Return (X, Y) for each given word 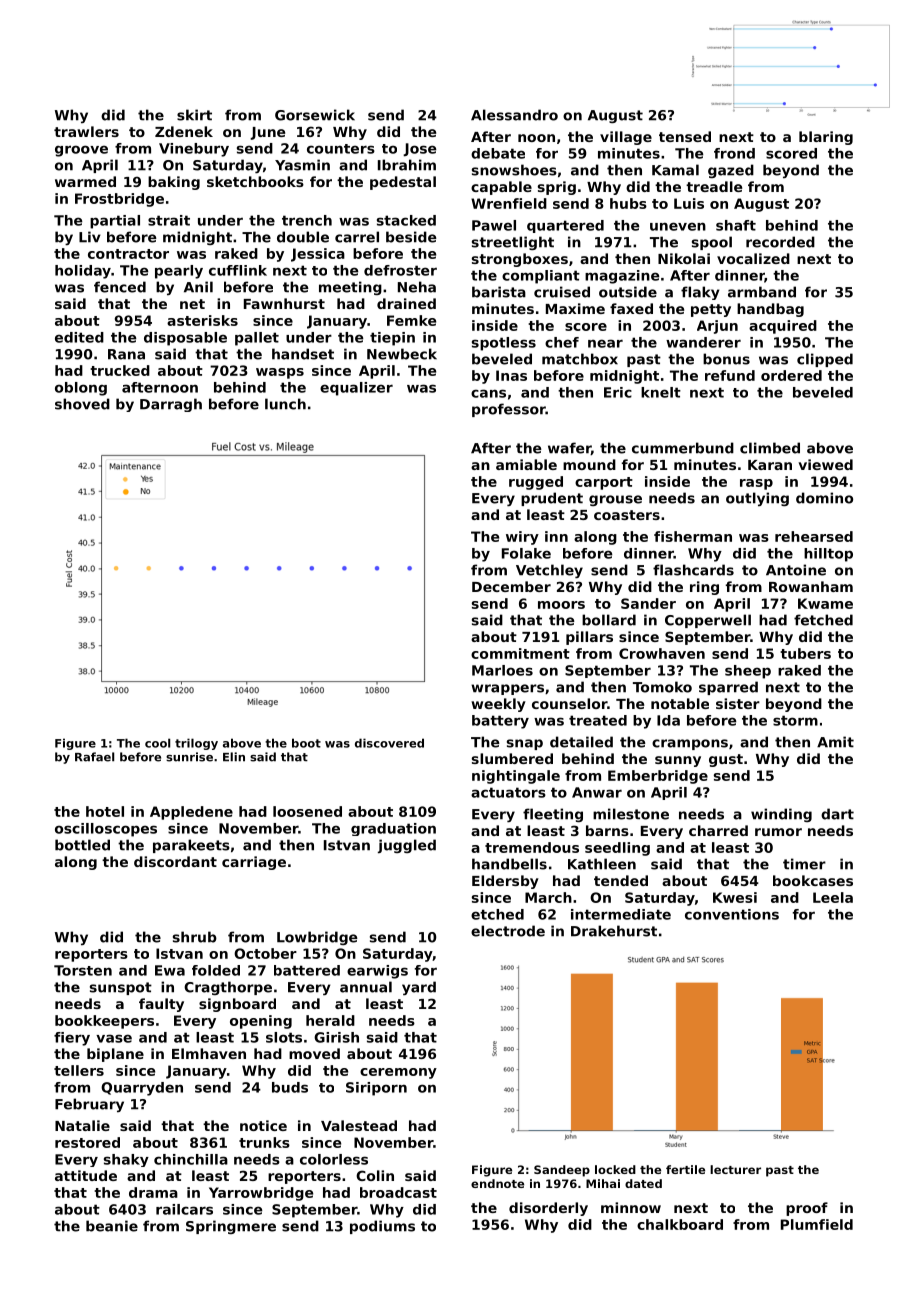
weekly (498, 705)
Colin (375, 1175)
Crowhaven (662, 653)
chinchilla (191, 1159)
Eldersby (505, 882)
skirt (194, 115)
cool (157, 743)
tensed (685, 136)
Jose (419, 150)
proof (807, 1209)
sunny (678, 761)
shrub (195, 937)
